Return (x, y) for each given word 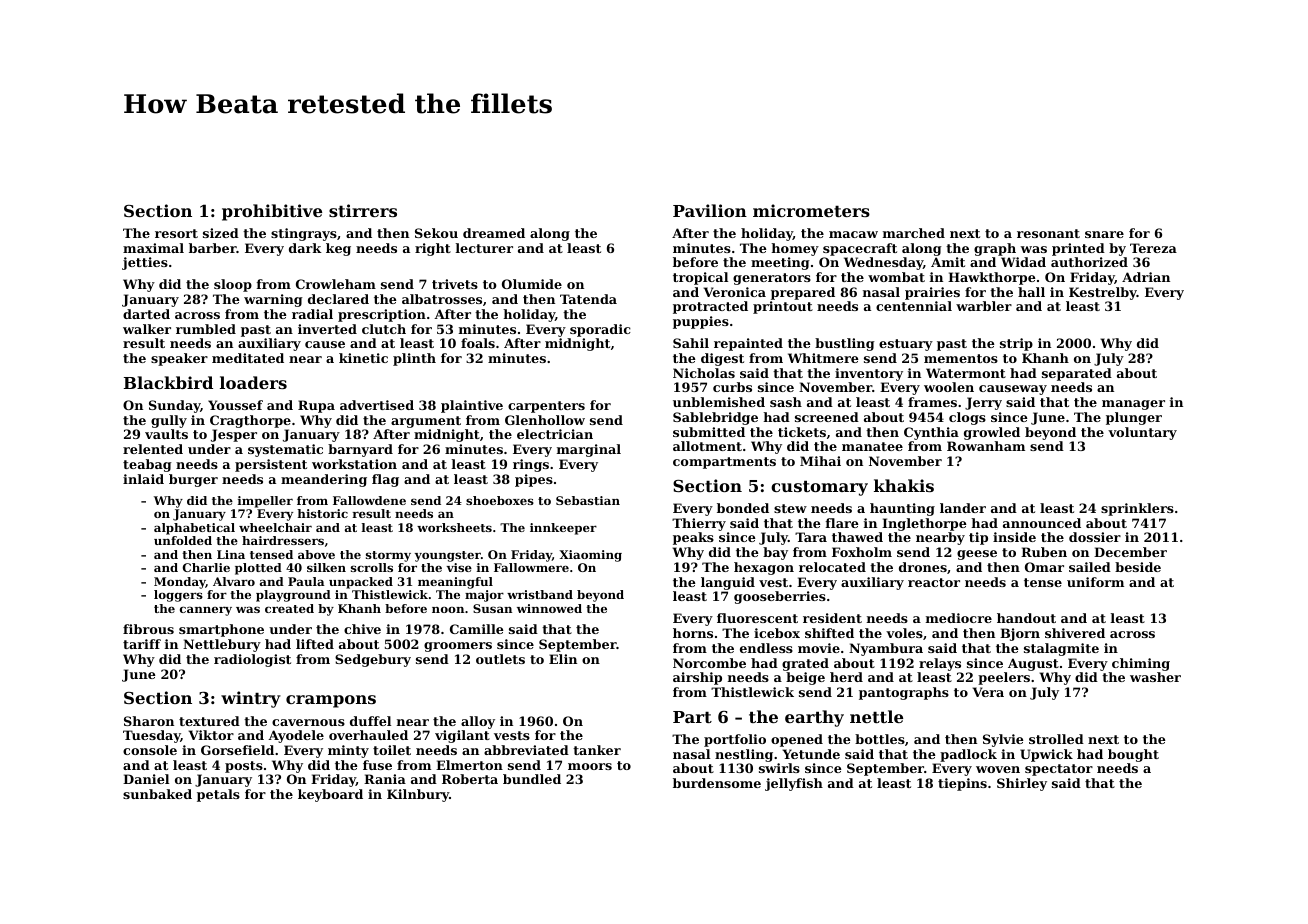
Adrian (1146, 277)
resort (176, 233)
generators (772, 279)
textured (209, 721)
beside (1138, 567)
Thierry (699, 524)
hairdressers (283, 540)
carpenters (546, 407)
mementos (961, 358)
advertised (377, 405)
